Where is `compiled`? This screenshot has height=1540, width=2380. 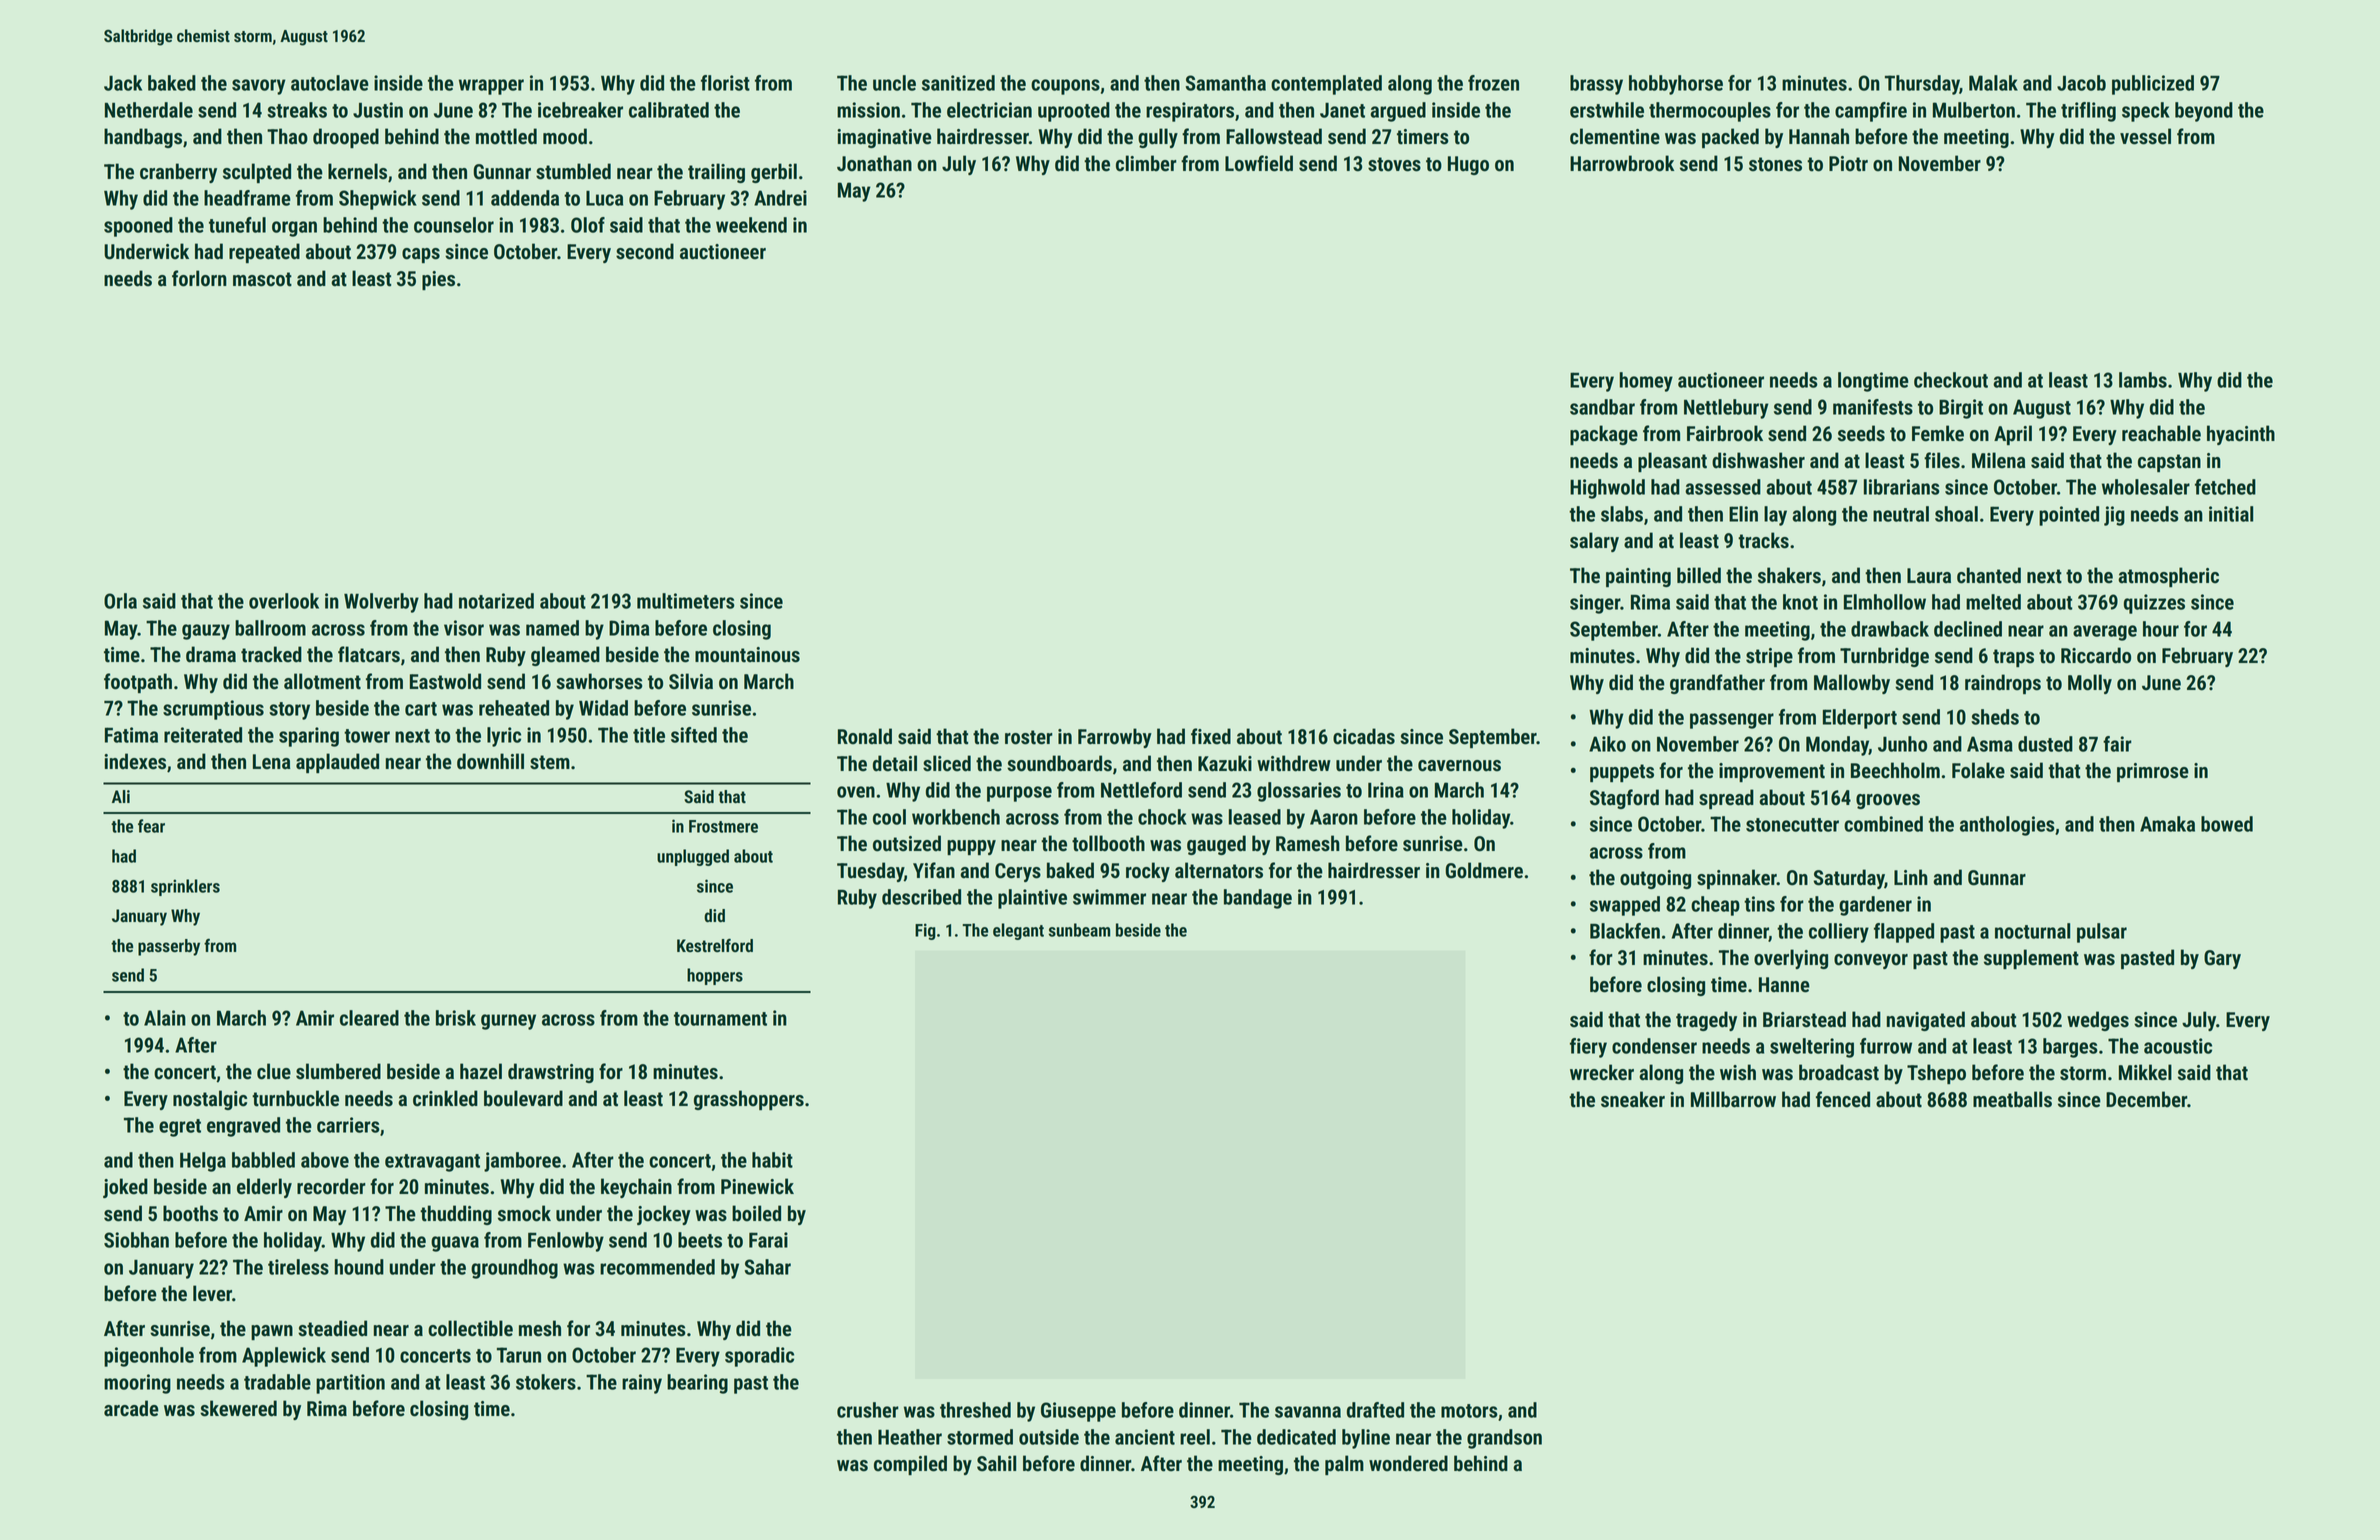 compiled is located at coordinates (910, 1465).
